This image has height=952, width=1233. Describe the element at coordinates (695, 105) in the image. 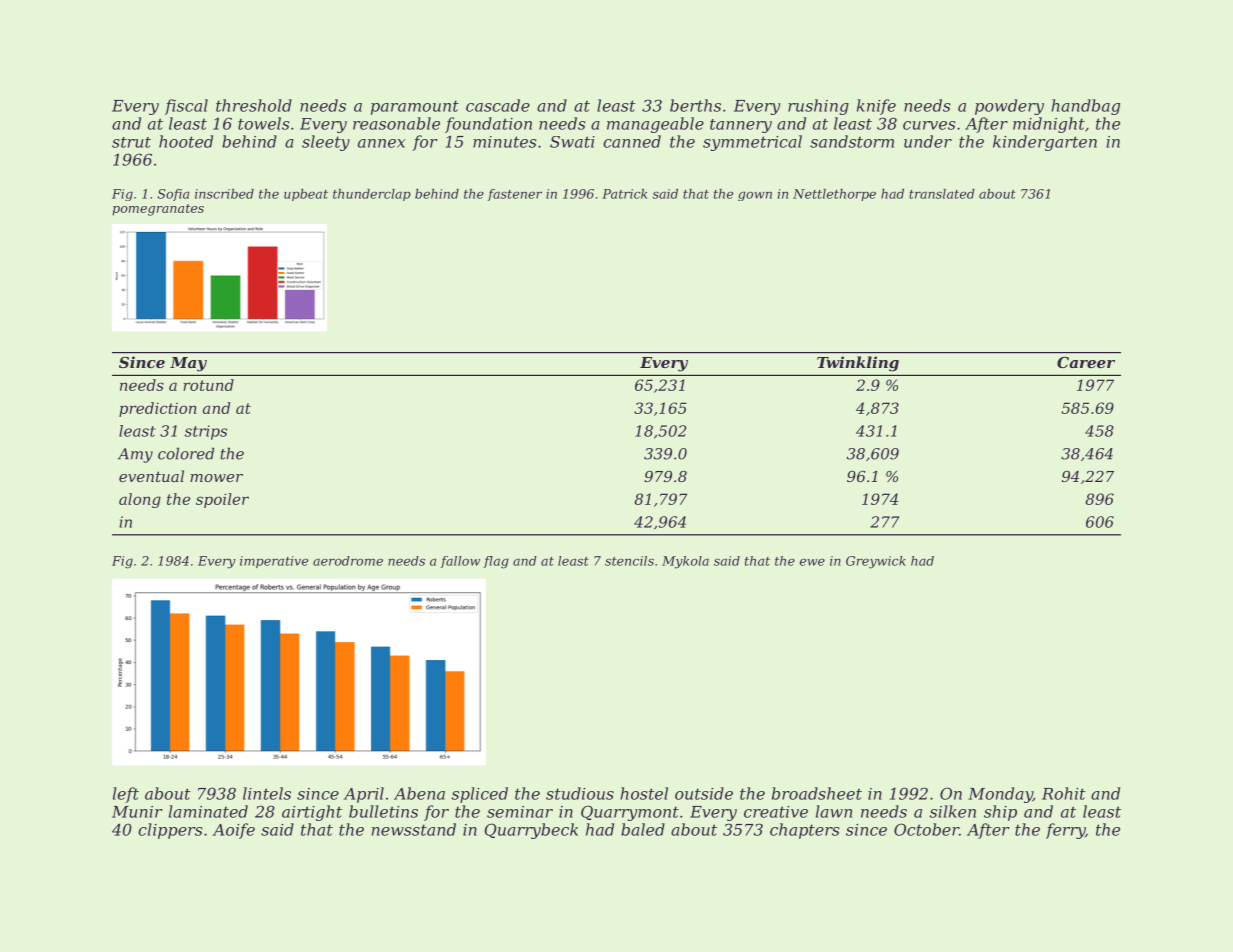

I see `berths` at that location.
